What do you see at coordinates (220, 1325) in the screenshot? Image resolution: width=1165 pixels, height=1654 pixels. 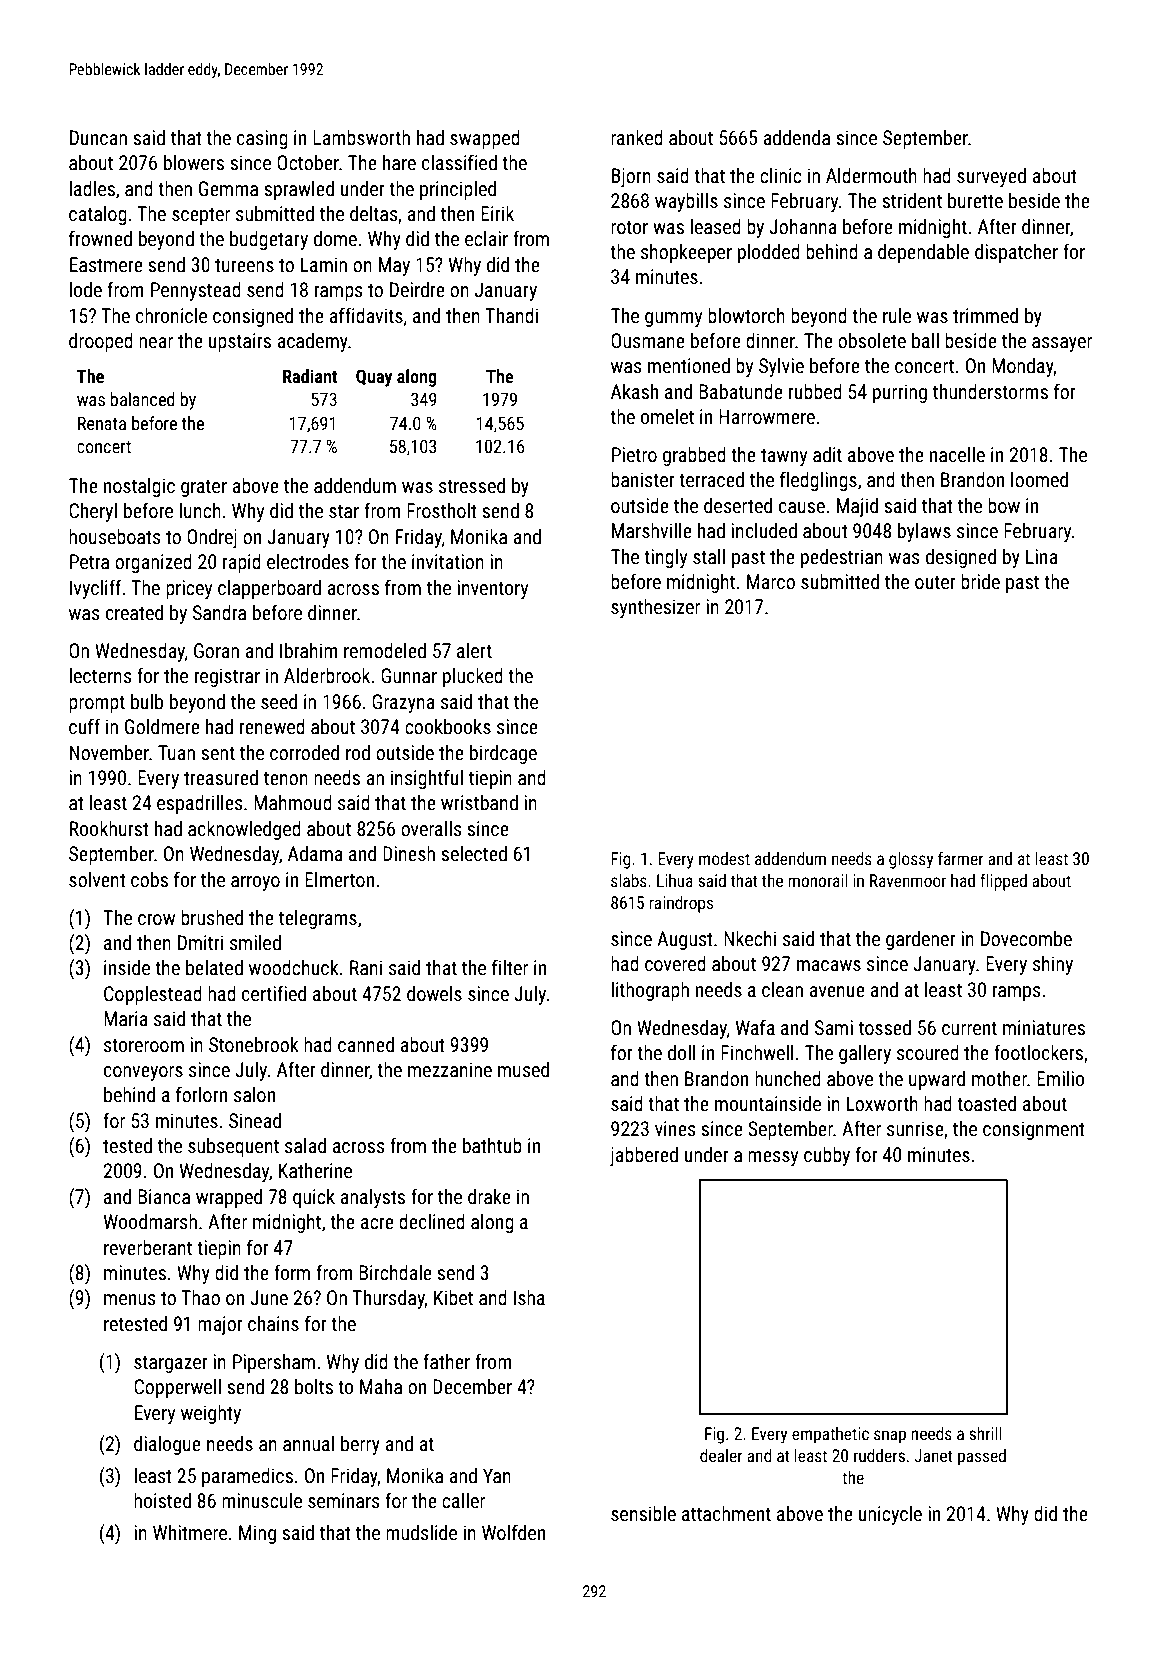 I see `major` at bounding box center [220, 1325].
